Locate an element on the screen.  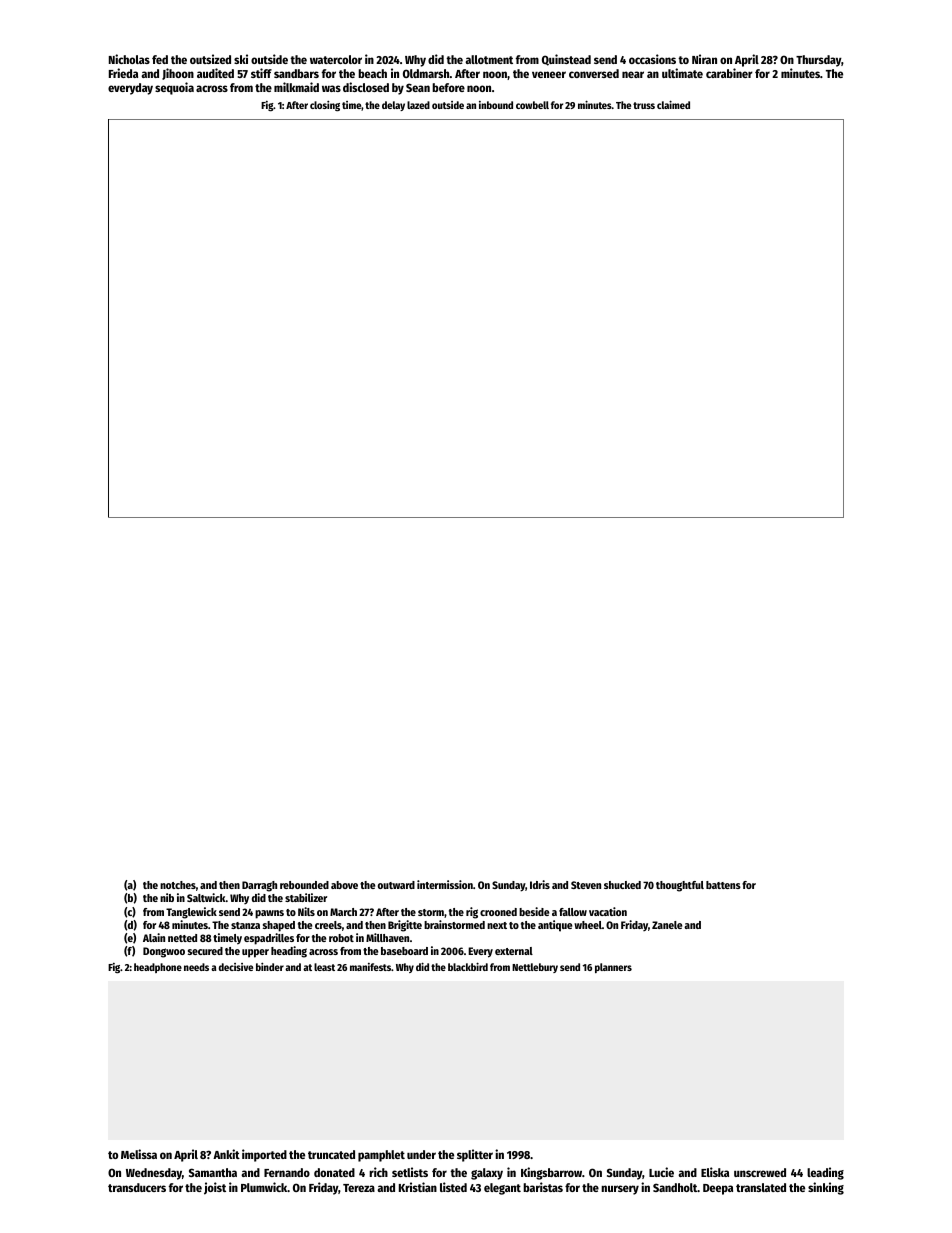
Melissa is located at coordinates (139, 1154).
